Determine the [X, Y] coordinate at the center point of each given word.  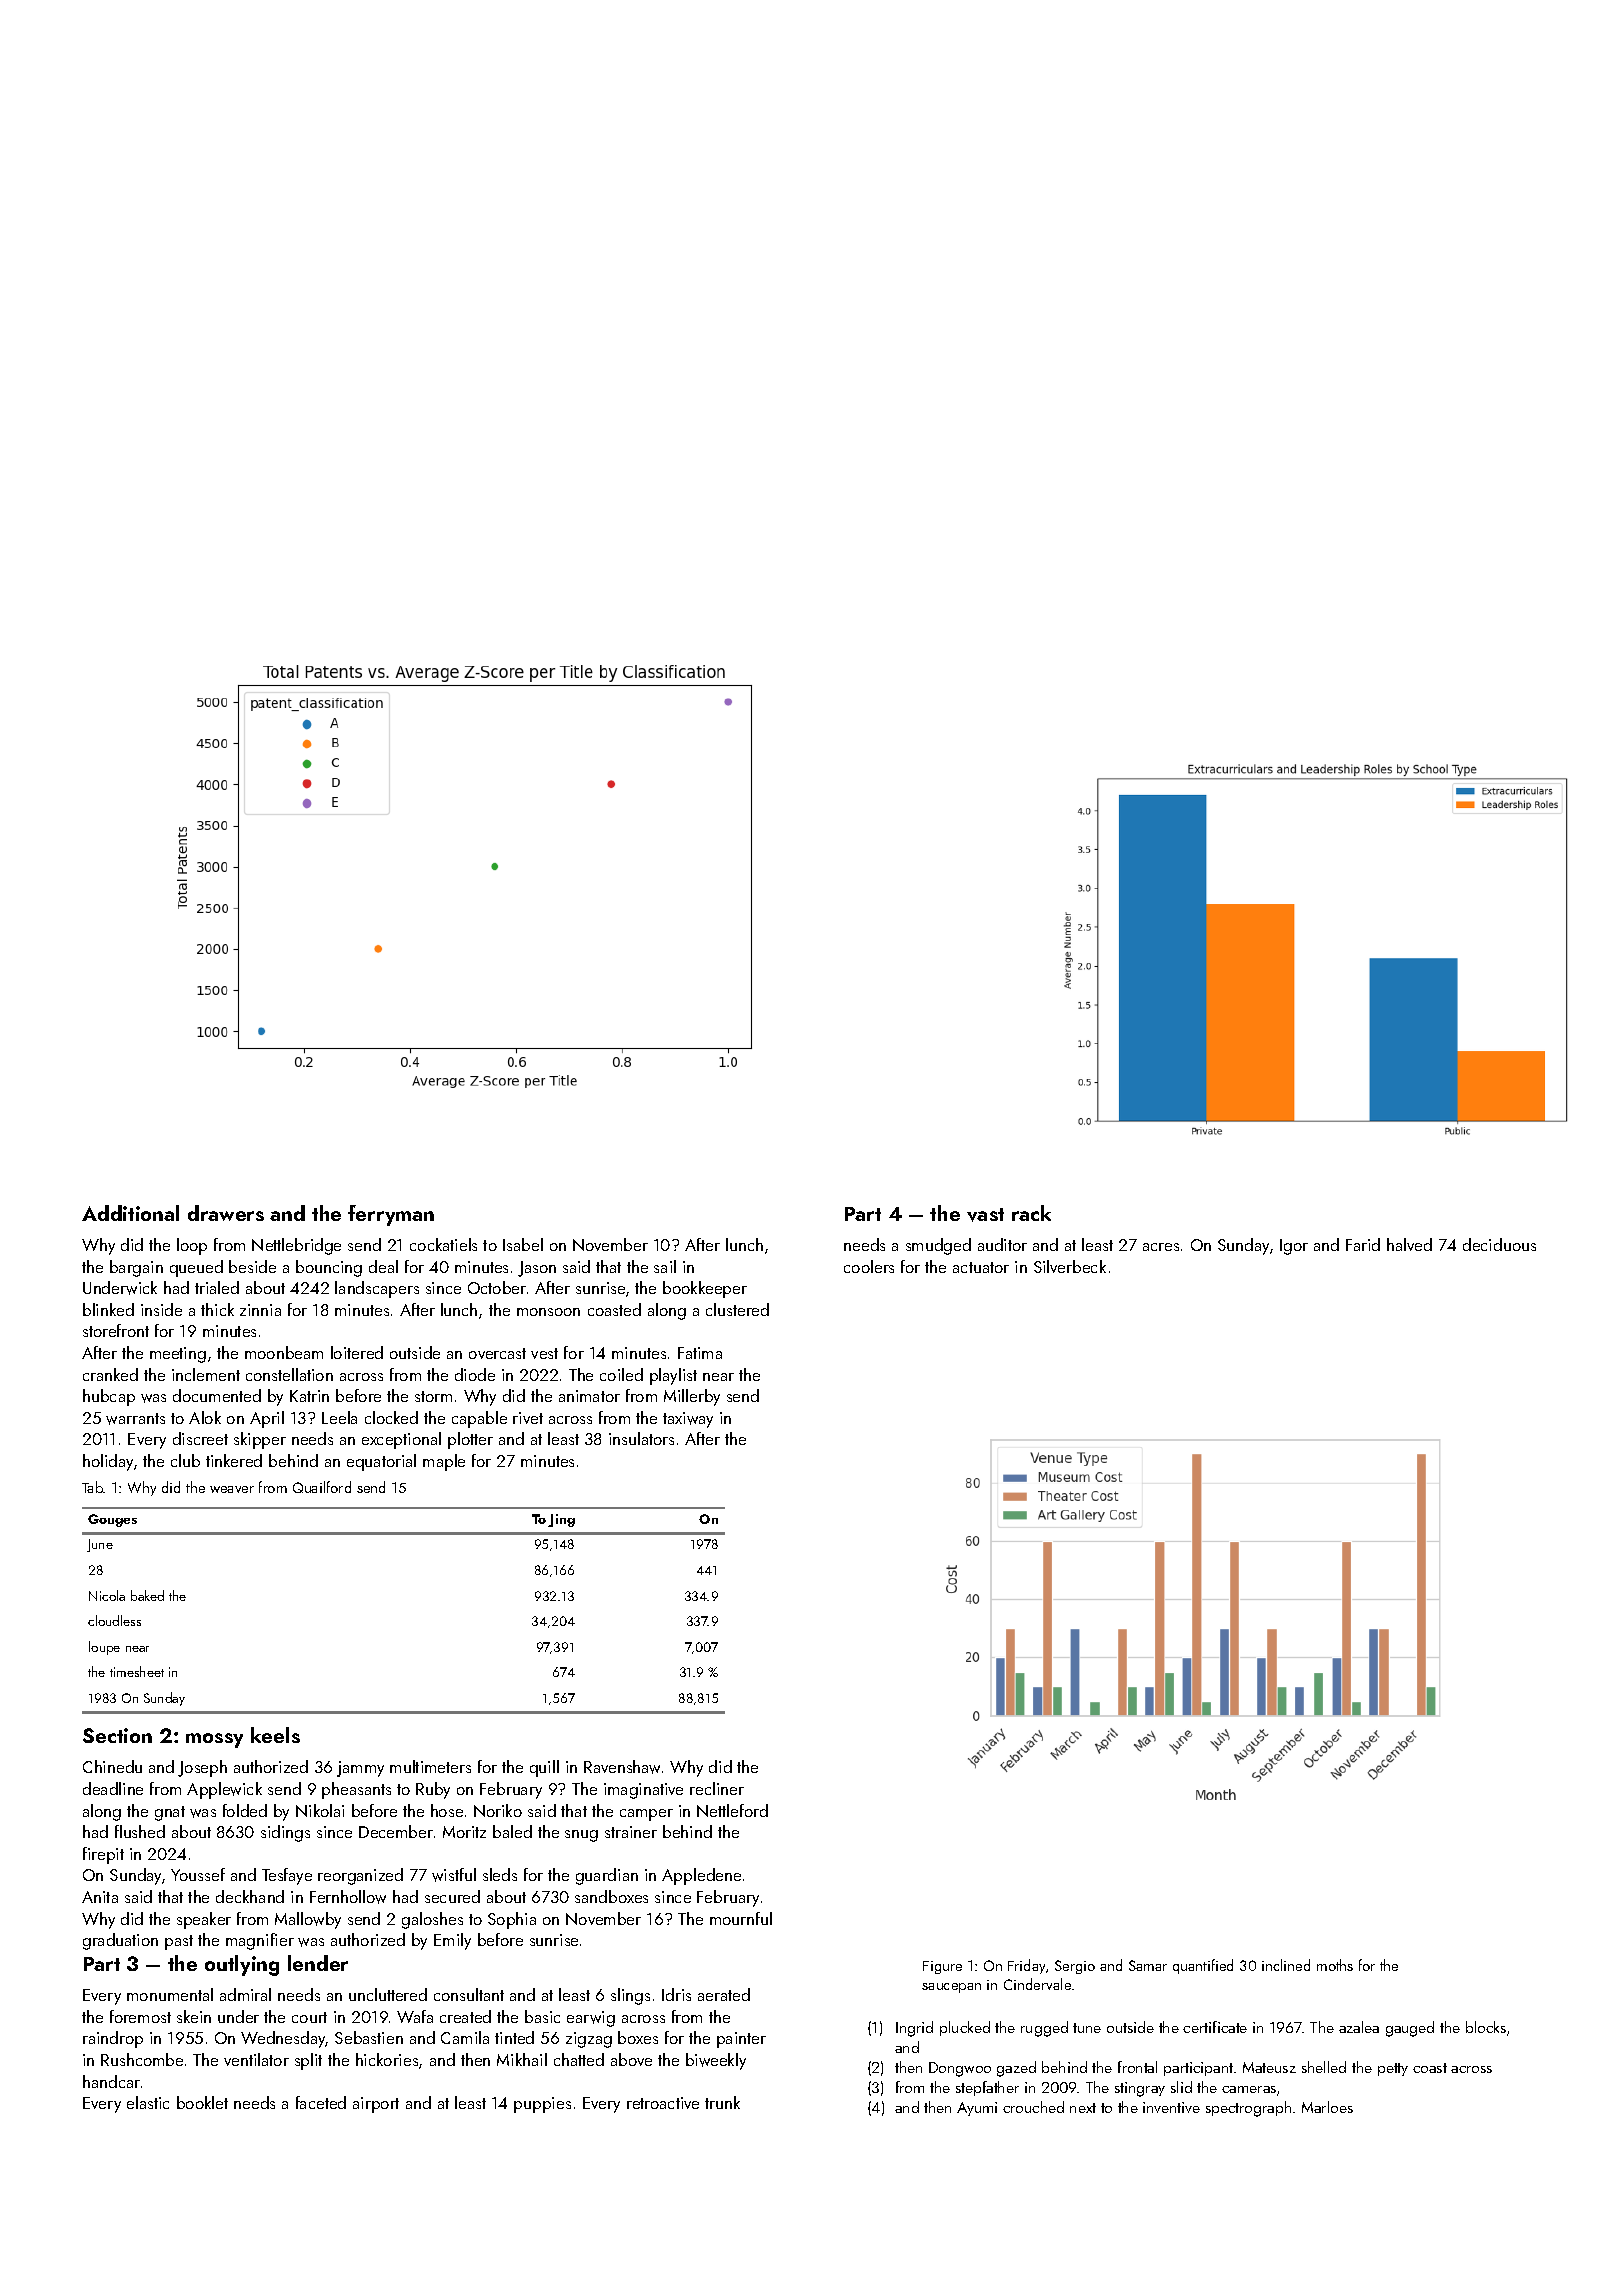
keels [275, 1735]
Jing [561, 1520]
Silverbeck [1070, 1266]
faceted [321, 2102]
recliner [717, 1788]
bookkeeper [705, 1289]
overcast [497, 1353]
